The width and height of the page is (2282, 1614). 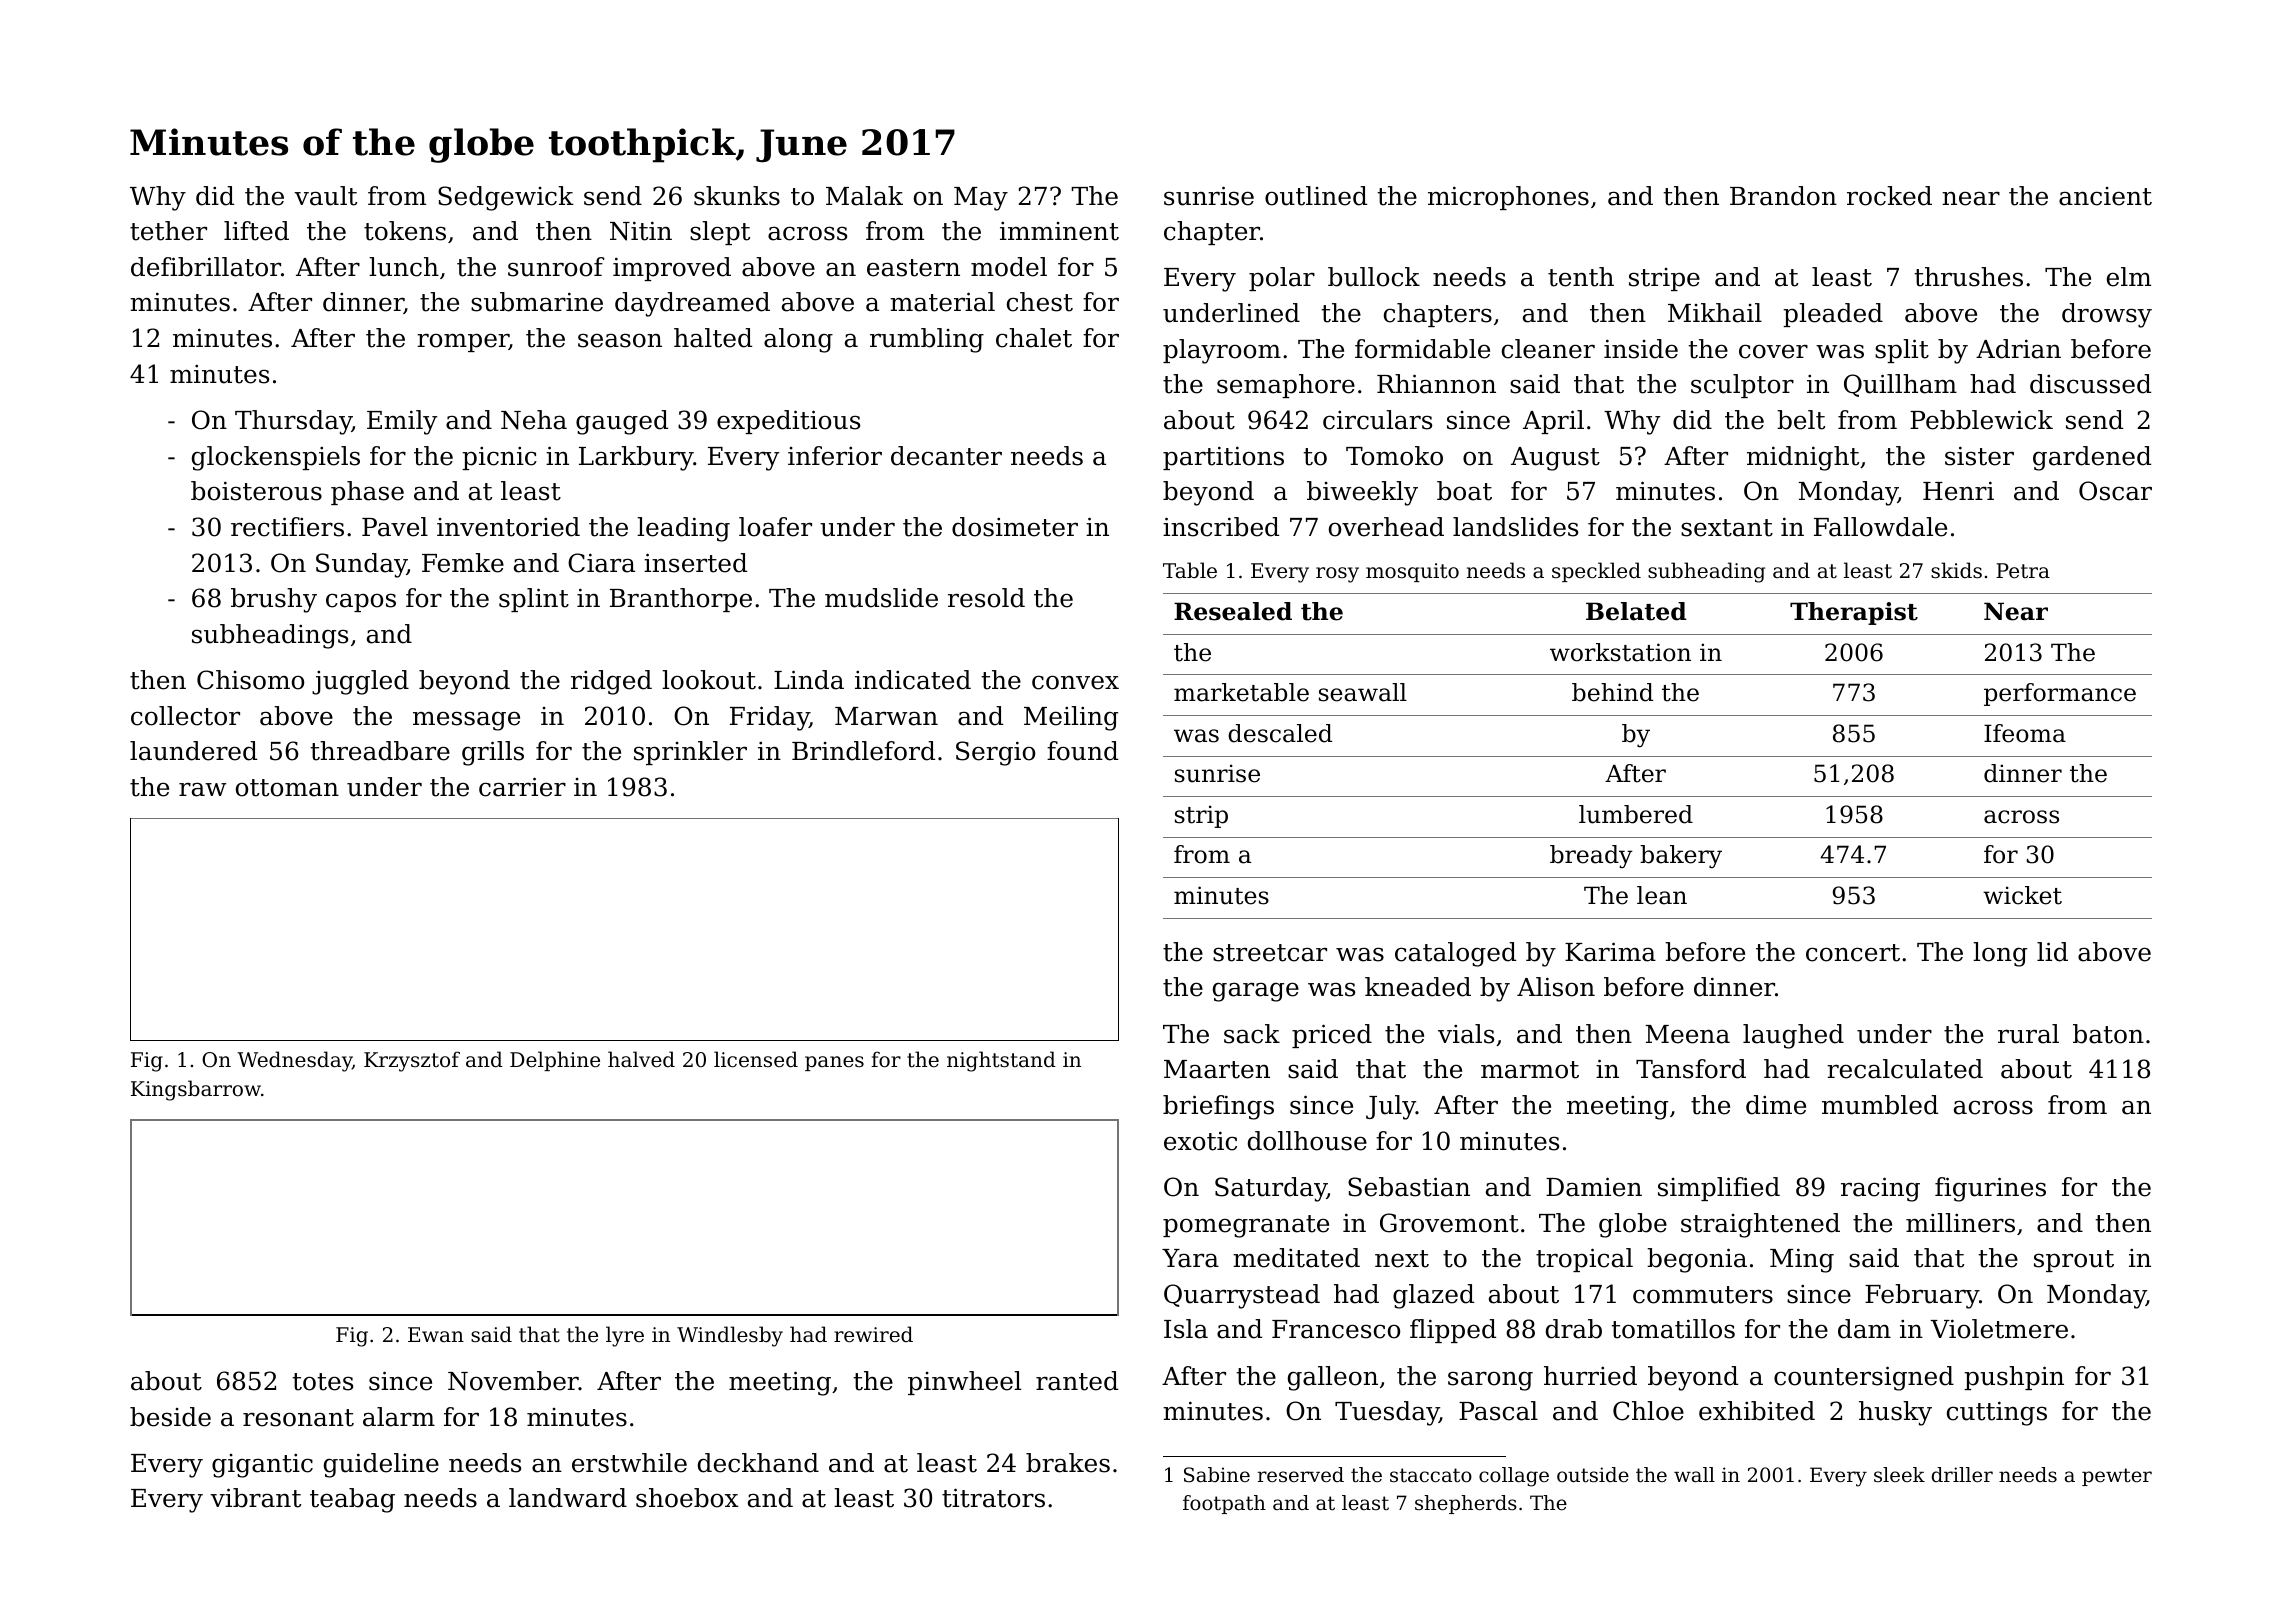 What do you see at coordinates (863, 751) in the page?
I see `Brindleford` at bounding box center [863, 751].
